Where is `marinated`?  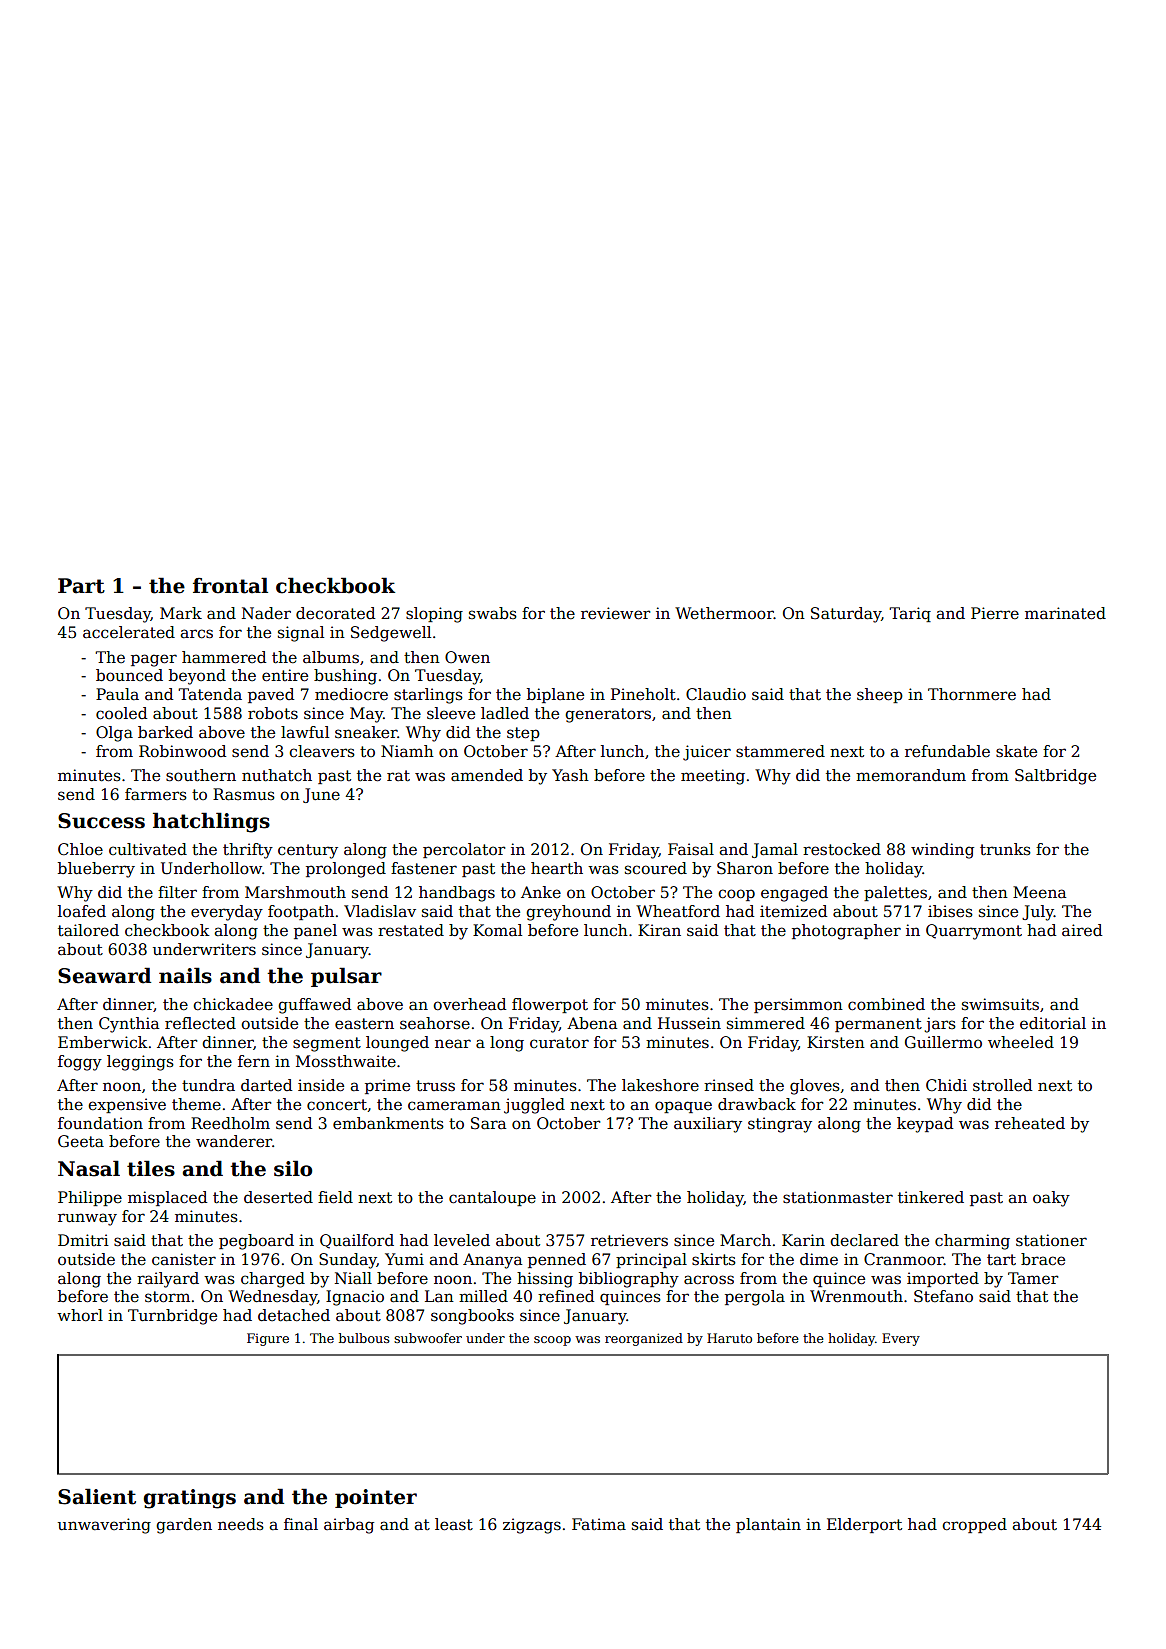
marinated is located at coordinates (1065, 613).
